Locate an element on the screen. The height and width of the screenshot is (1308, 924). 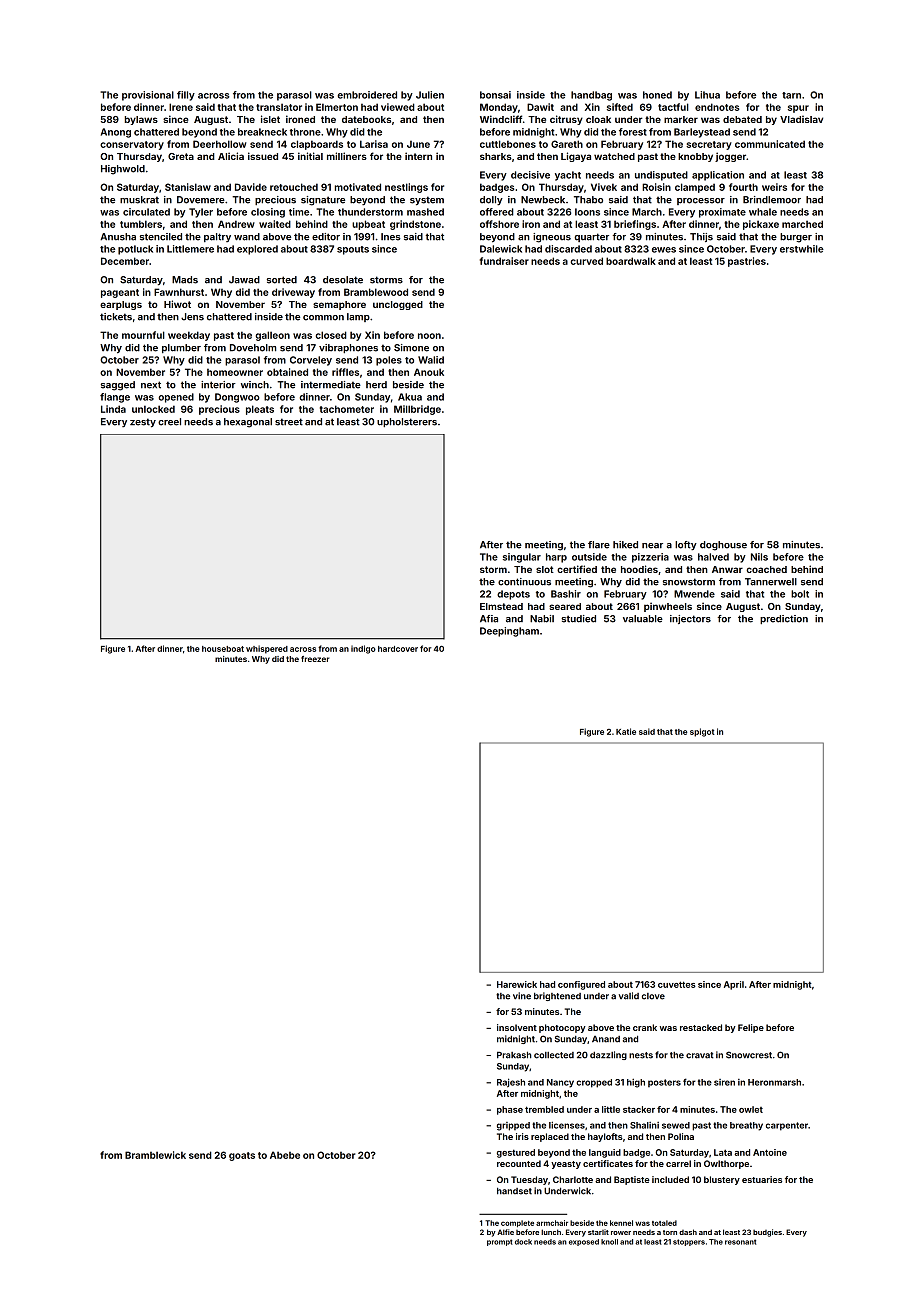
Prakash is located at coordinates (514, 1055).
